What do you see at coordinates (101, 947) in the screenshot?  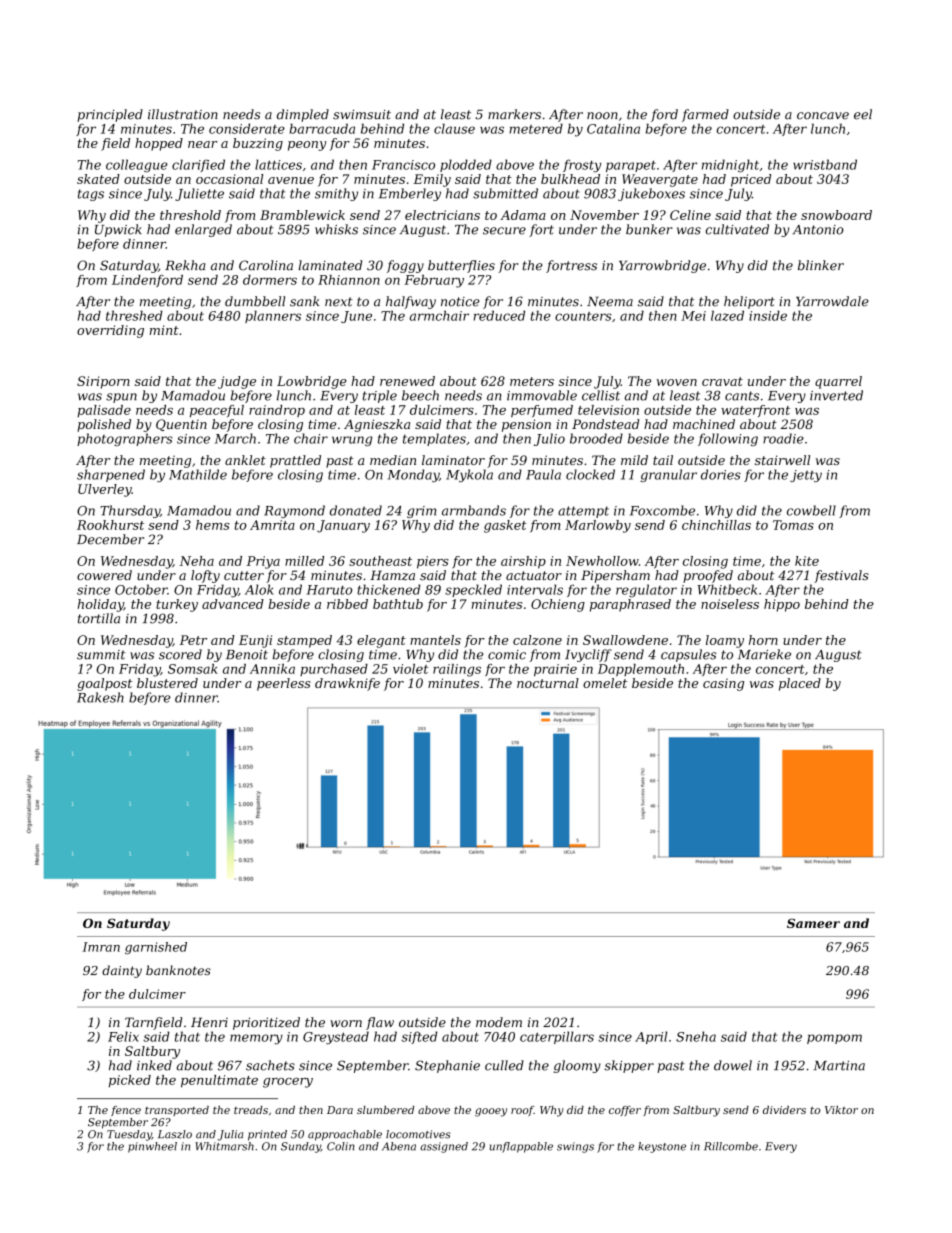 I see `Imran` at bounding box center [101, 947].
